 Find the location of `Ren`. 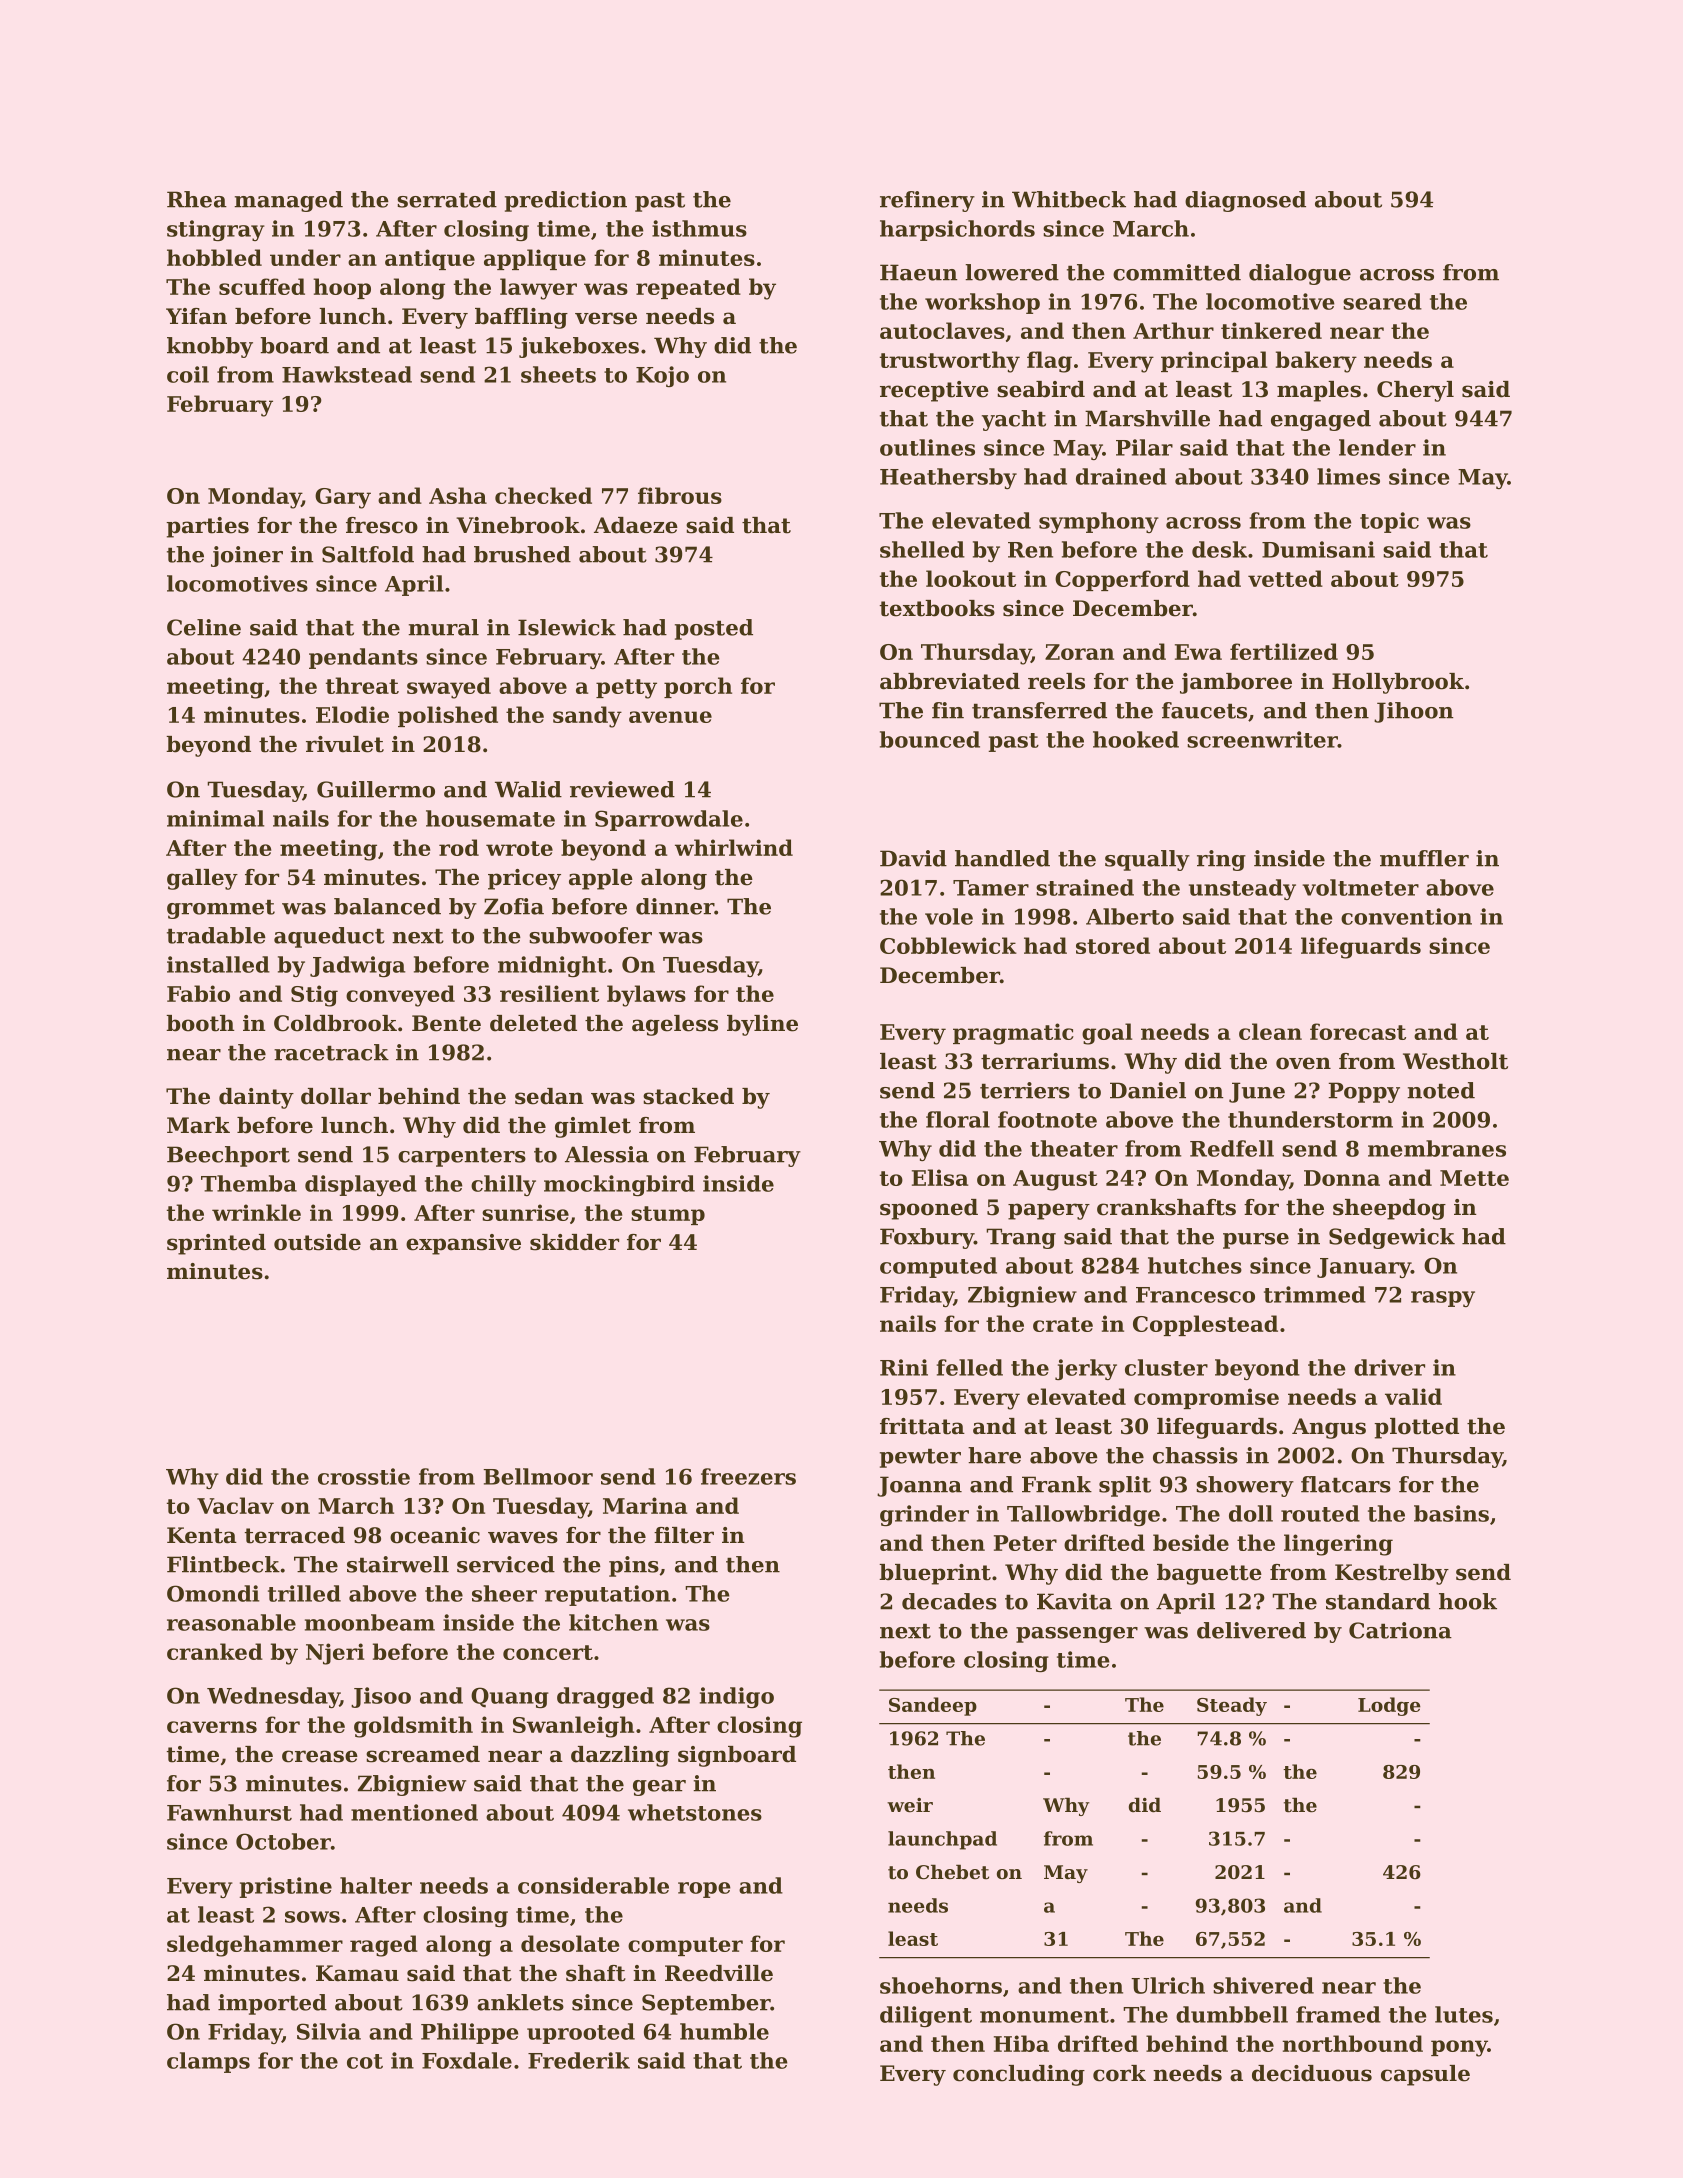

Ren is located at coordinates (1030, 550).
